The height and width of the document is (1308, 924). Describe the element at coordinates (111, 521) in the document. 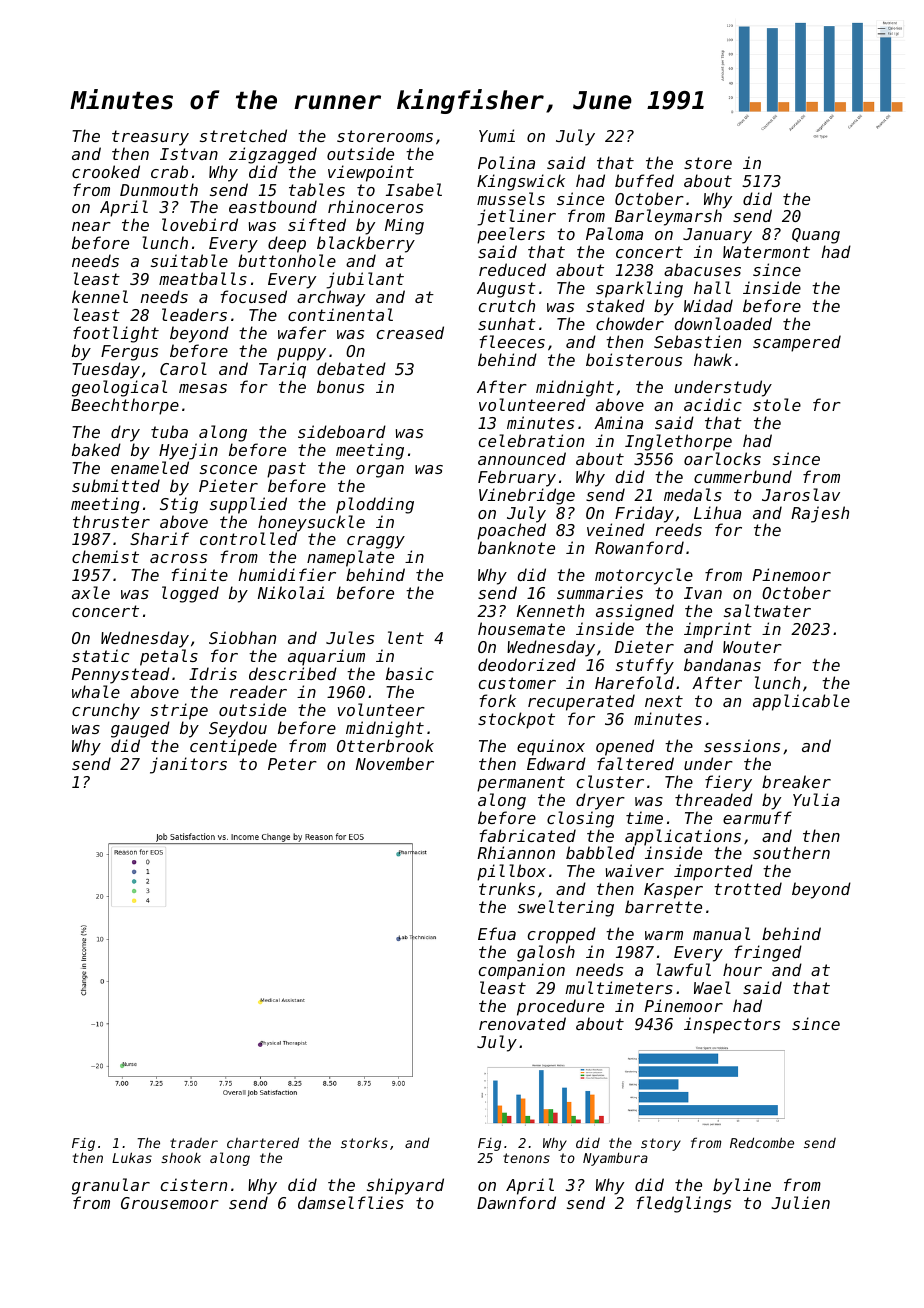

I see `thruster` at that location.
